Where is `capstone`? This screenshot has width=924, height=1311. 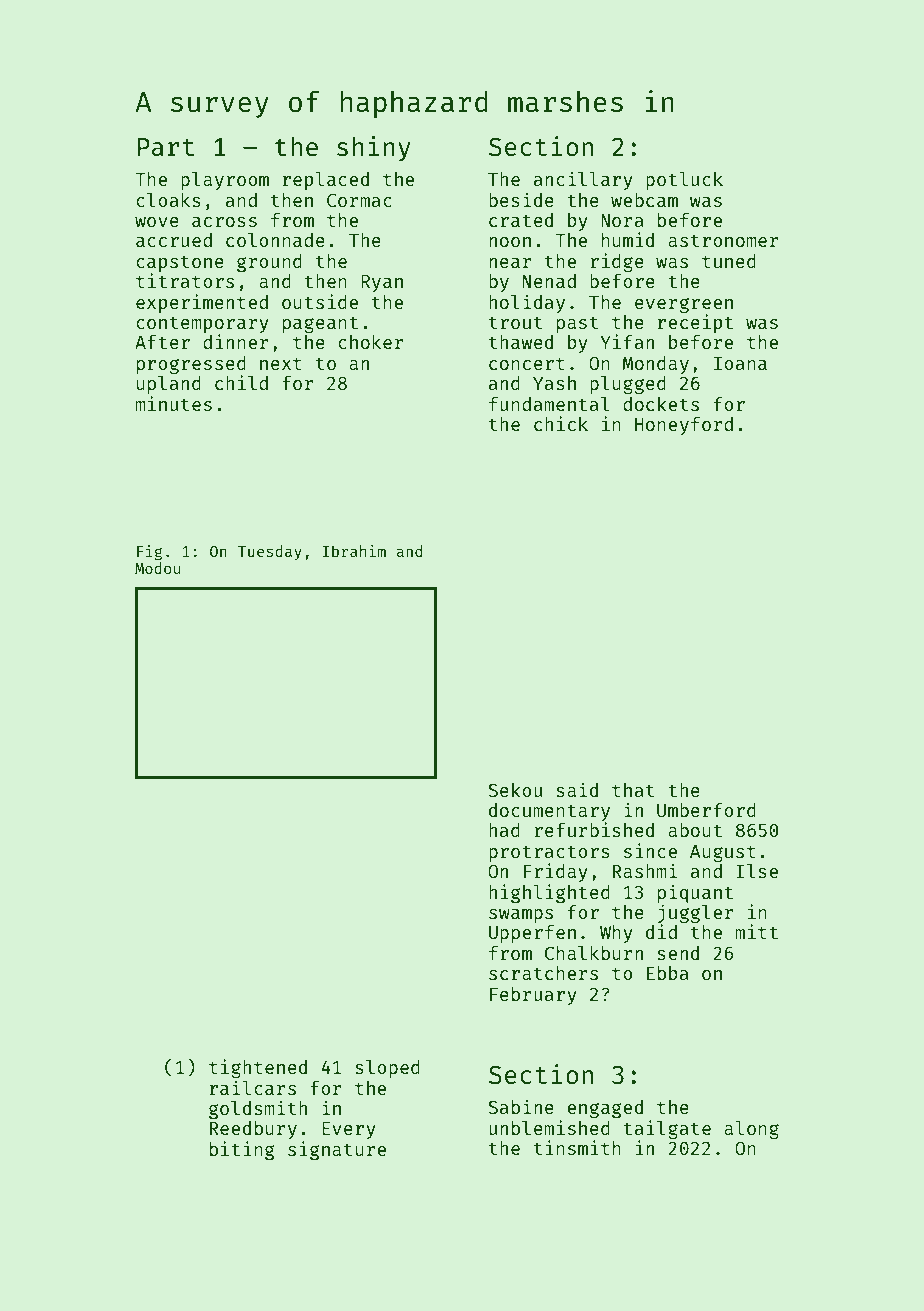 capstone is located at coordinates (180, 263).
